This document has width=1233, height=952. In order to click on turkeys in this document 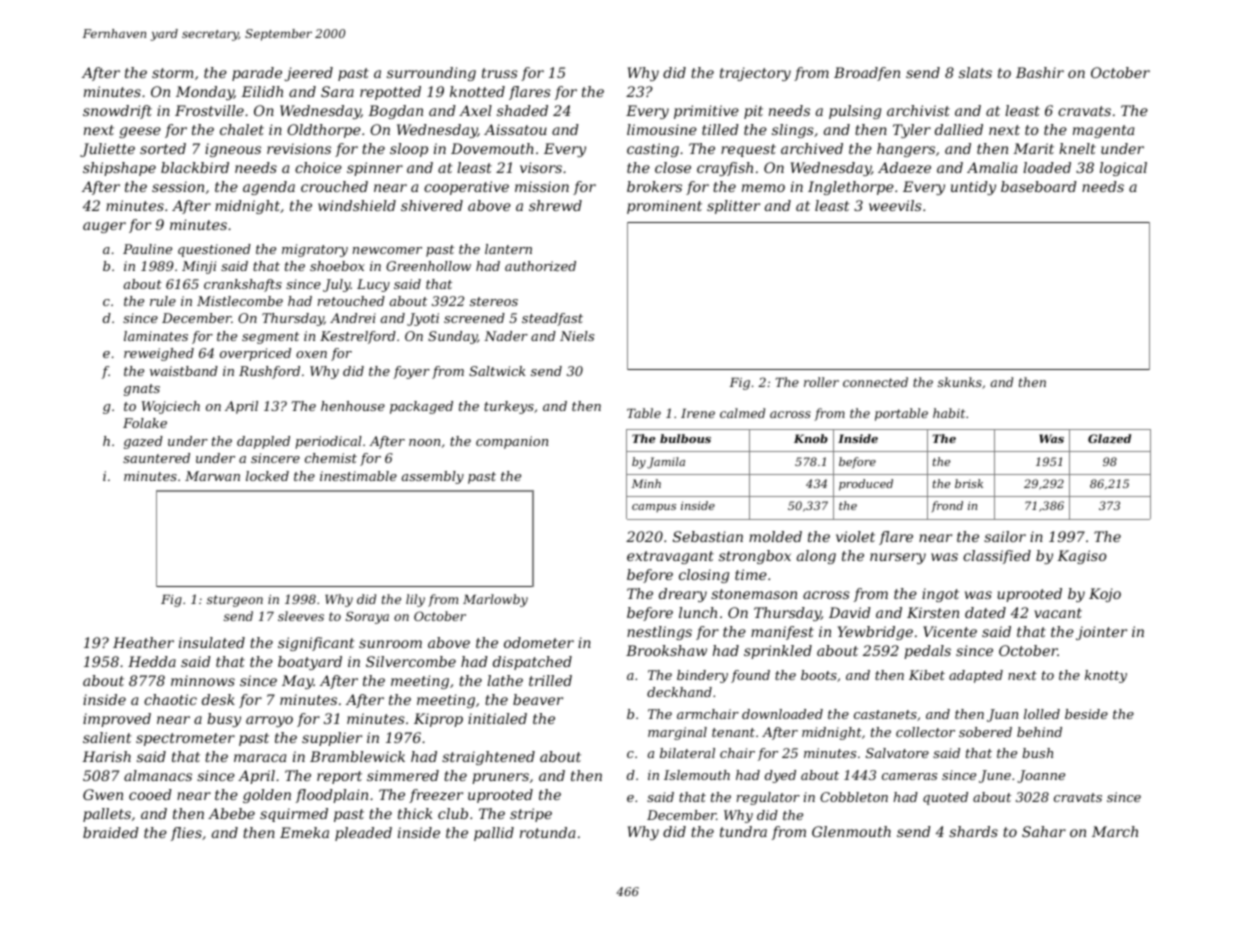, I will do `click(509, 407)`.
